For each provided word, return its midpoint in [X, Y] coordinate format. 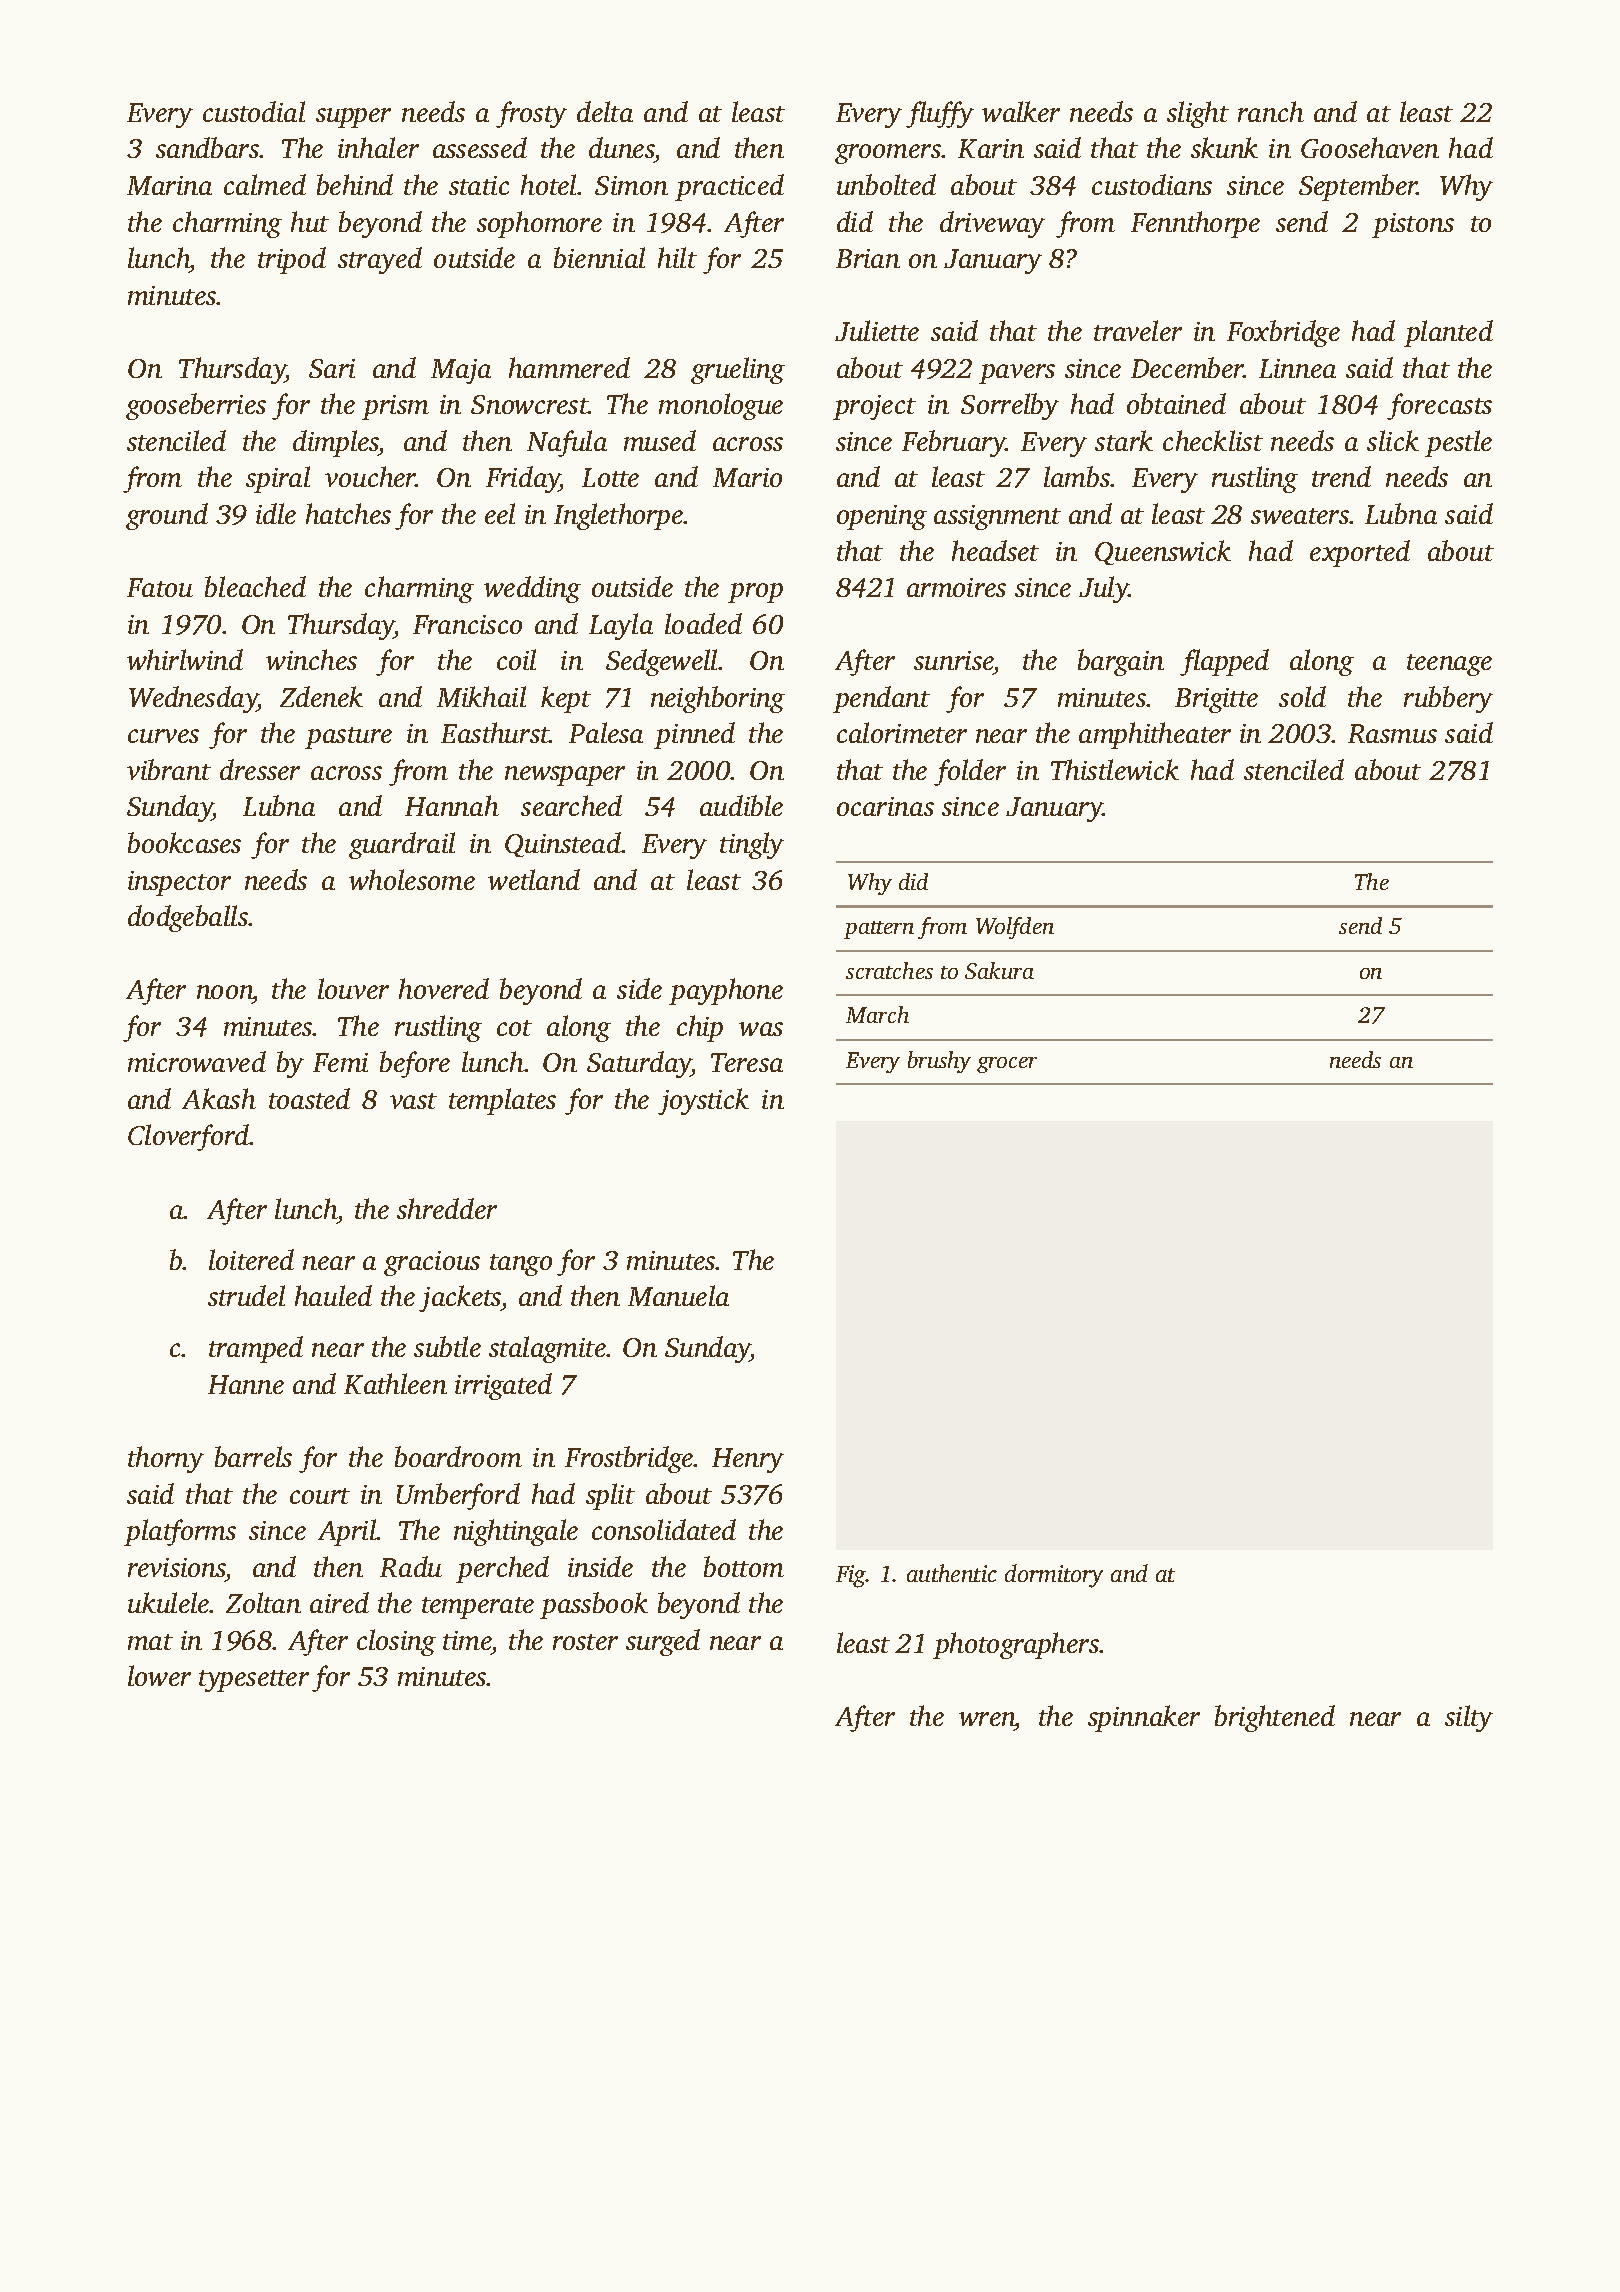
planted [1448, 333]
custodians [1152, 184]
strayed [380, 260]
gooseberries [196, 406]
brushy [939, 1062]
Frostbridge [629, 1459]
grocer [1007, 1065]
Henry [748, 1460]
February [954, 443]
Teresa [747, 1062]
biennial [599, 257]
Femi [340, 1062]
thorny [166, 1459]
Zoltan [263, 1602]
